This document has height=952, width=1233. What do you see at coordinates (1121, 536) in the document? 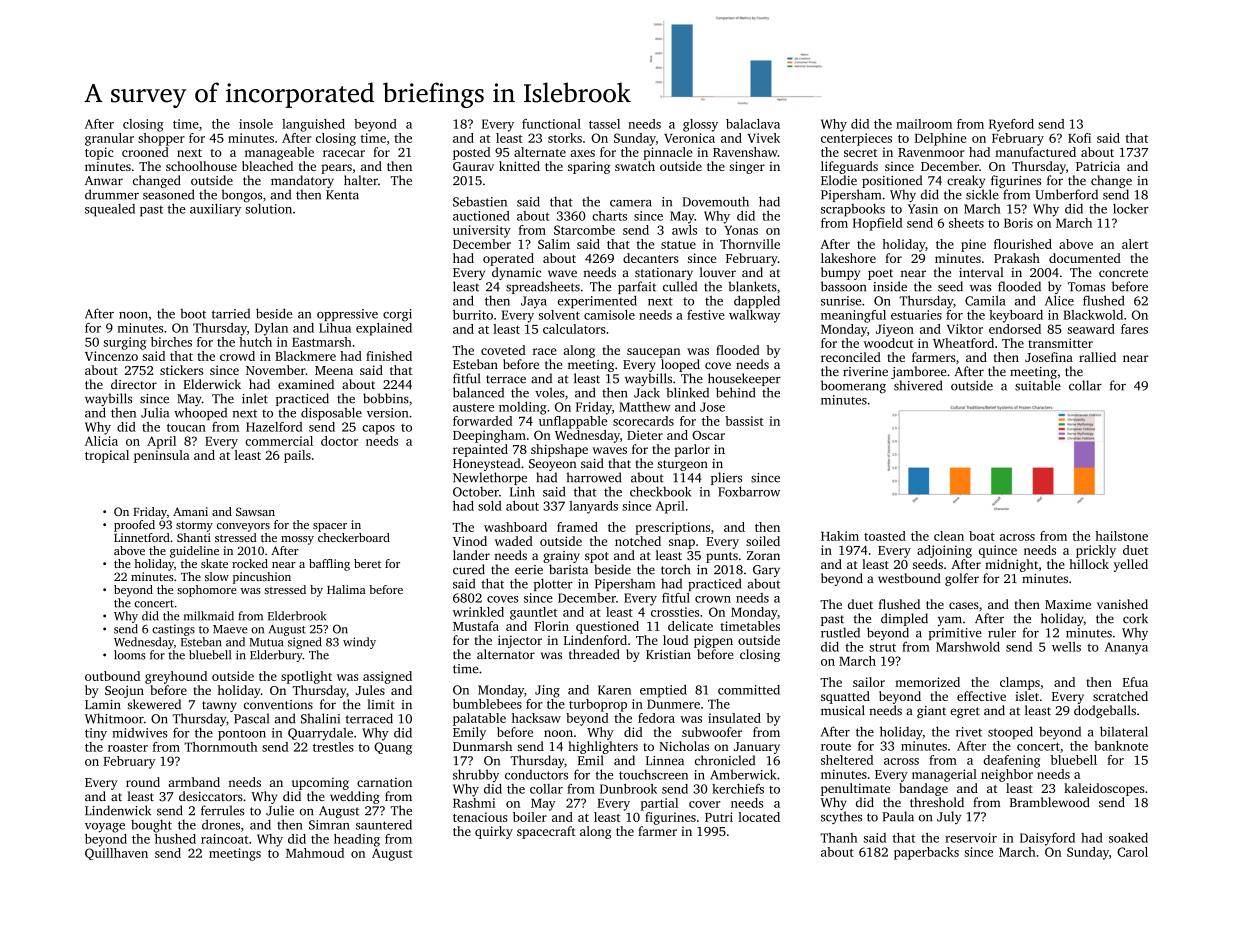
I see `hailstone` at bounding box center [1121, 536].
